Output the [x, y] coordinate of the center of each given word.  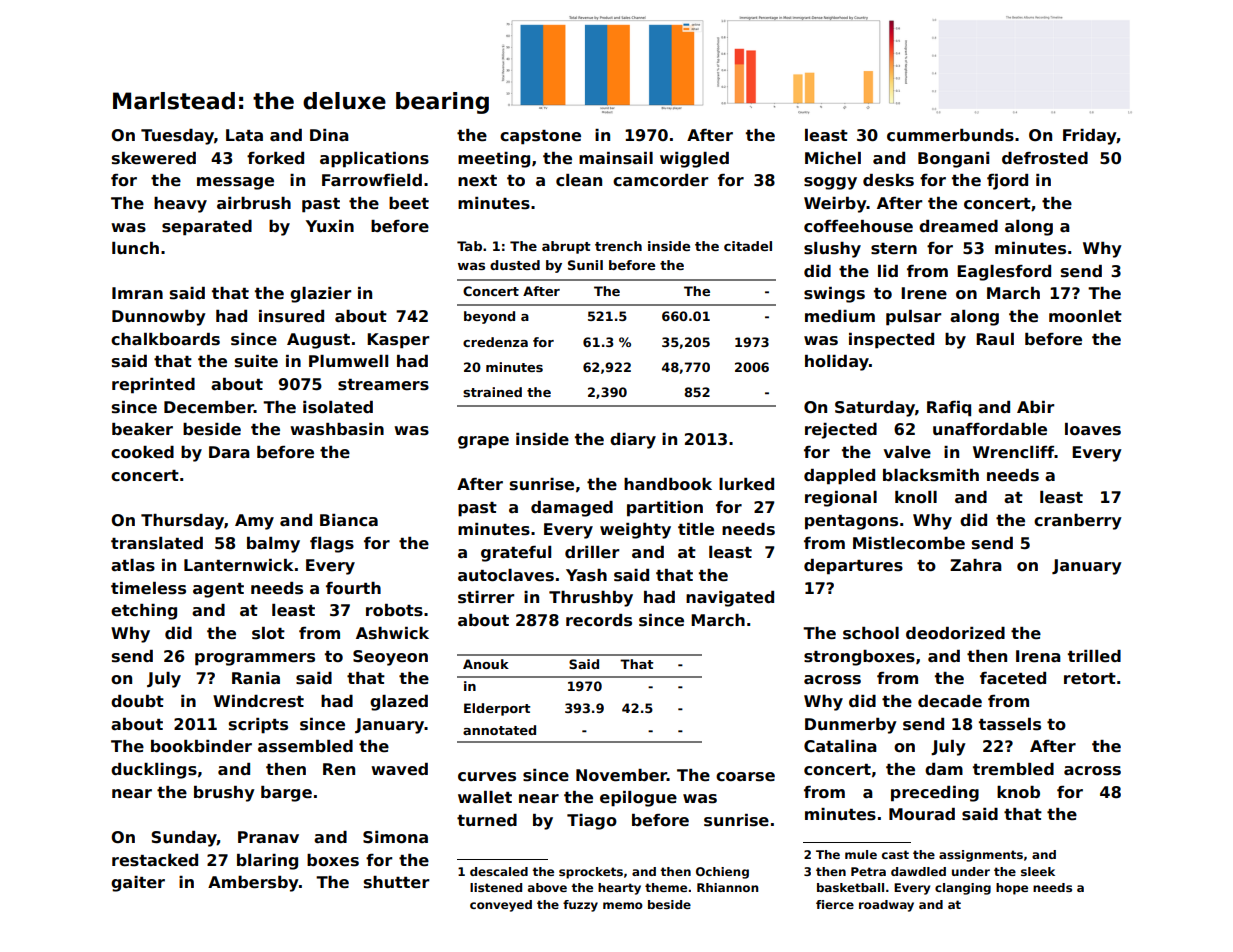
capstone [540, 137]
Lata [244, 135]
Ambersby [253, 884]
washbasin [337, 429]
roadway [886, 906]
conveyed [501, 906]
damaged [572, 509]
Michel [833, 158]
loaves [1093, 429]
